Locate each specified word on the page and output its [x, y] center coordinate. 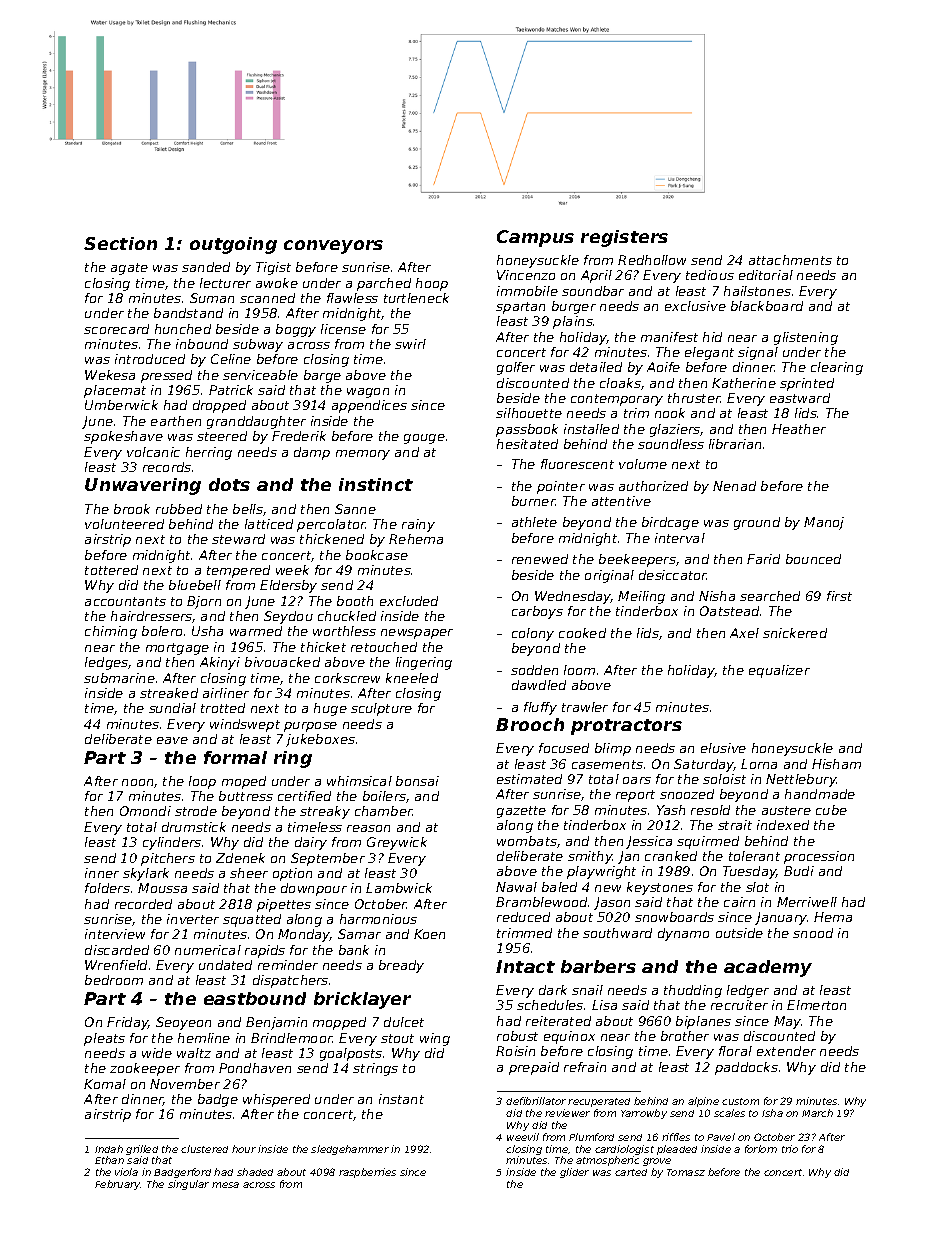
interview [115, 934]
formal [235, 757]
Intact [525, 966]
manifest [669, 337]
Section [120, 243]
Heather [799, 429]
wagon [368, 393]
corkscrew [347, 678]
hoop [432, 284]
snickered [795, 633]
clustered [204, 1149]
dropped [219, 406]
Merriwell [807, 902]
